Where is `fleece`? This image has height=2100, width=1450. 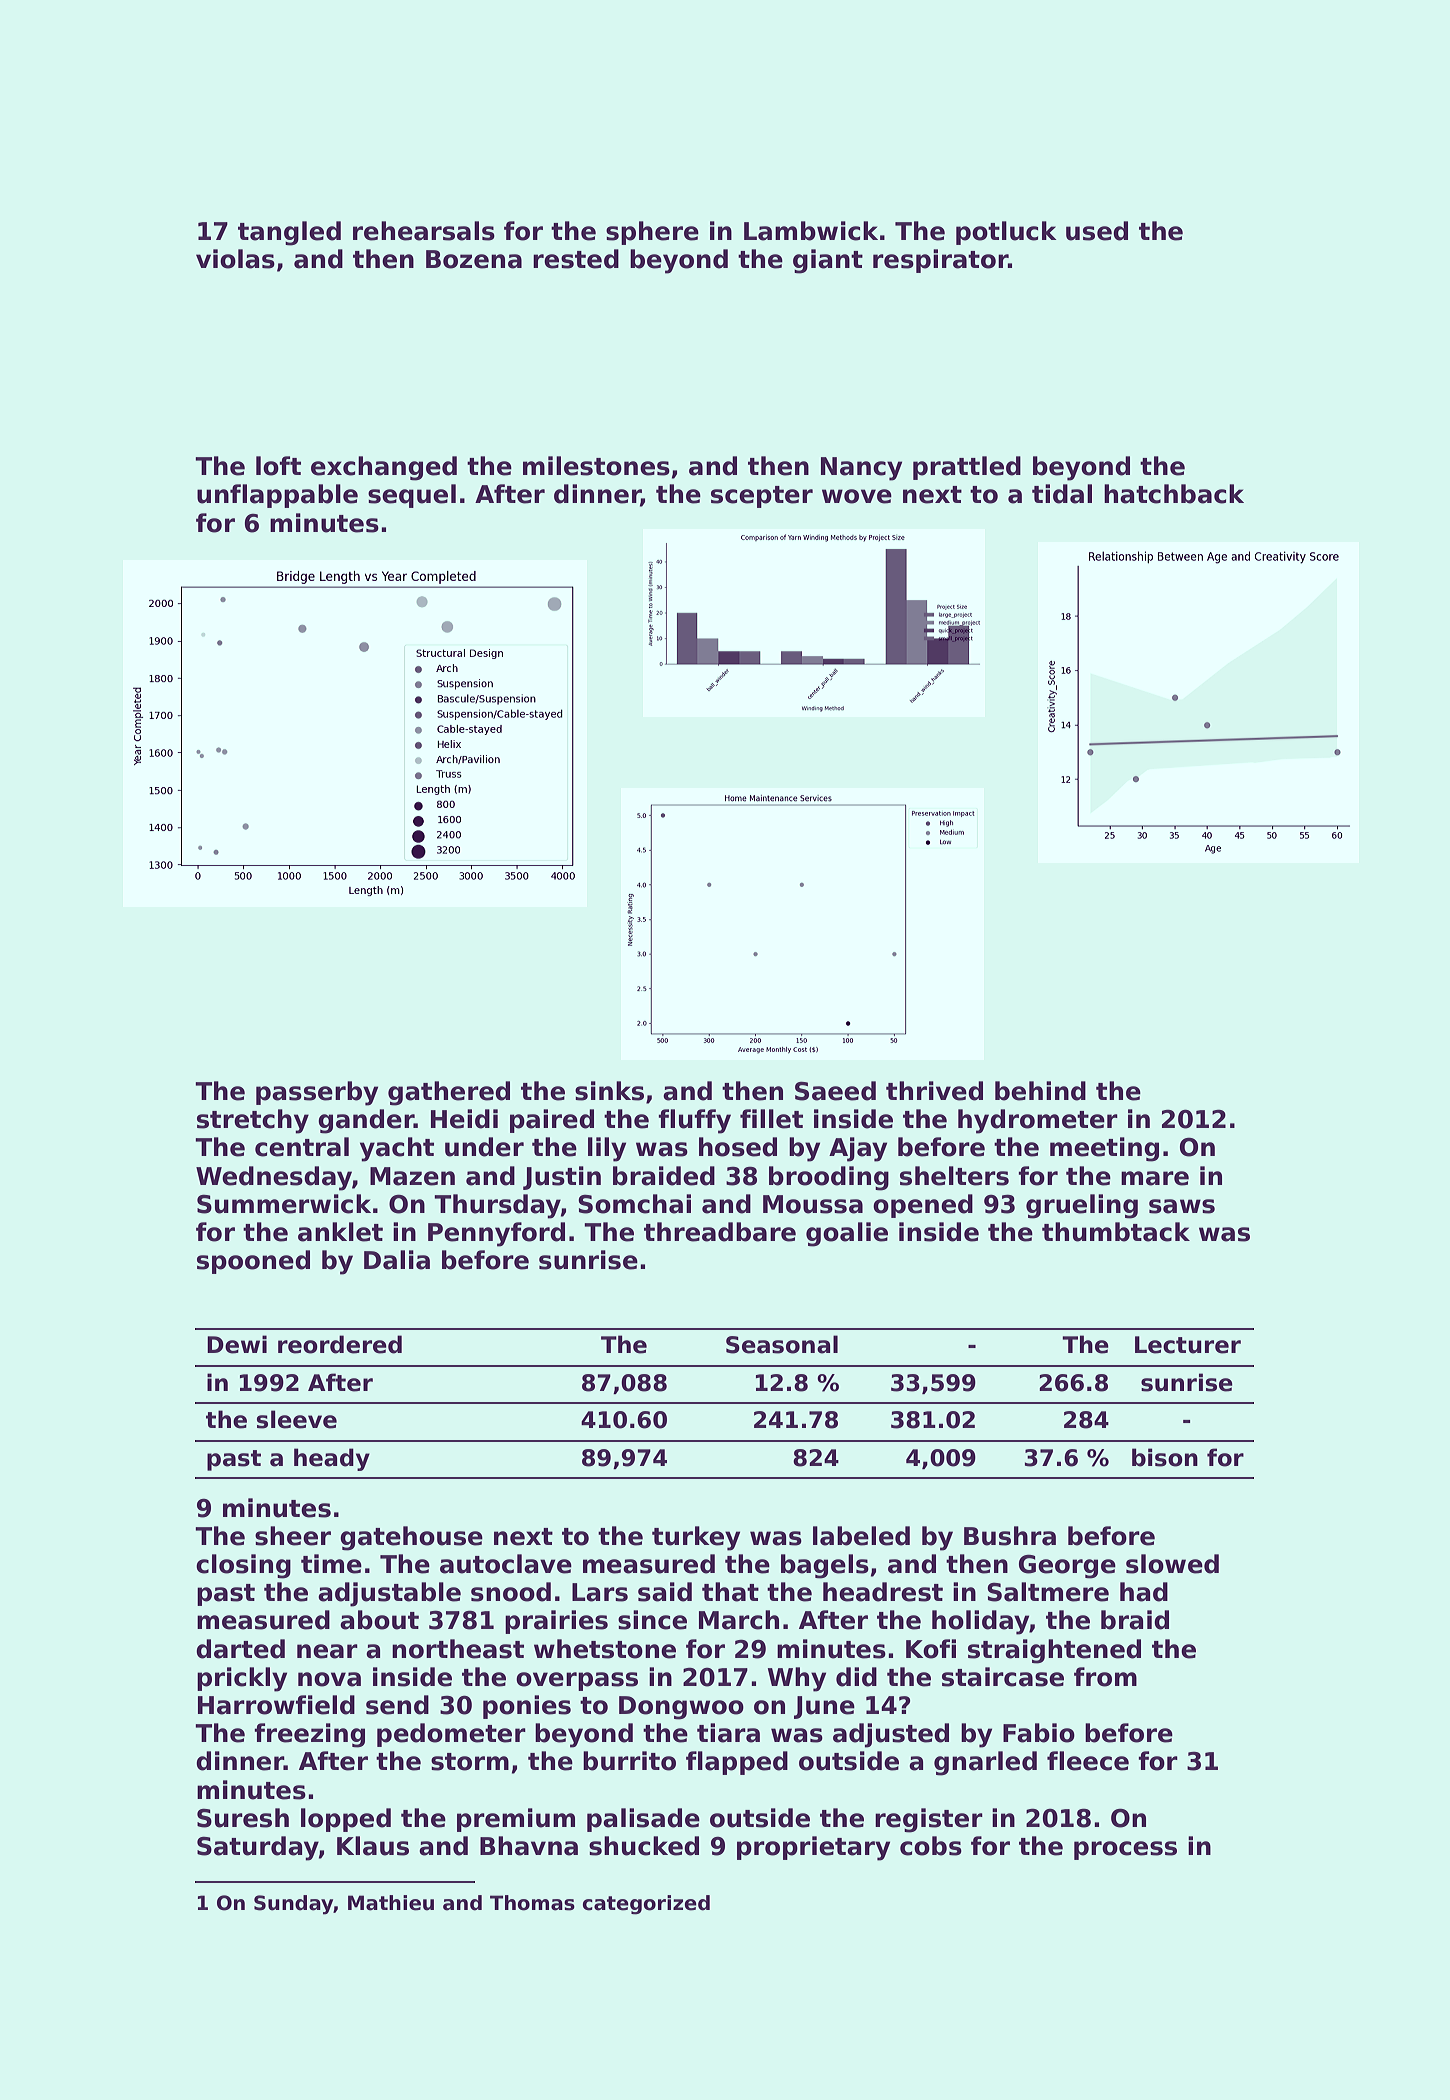 fleece is located at coordinates (1088, 1761).
